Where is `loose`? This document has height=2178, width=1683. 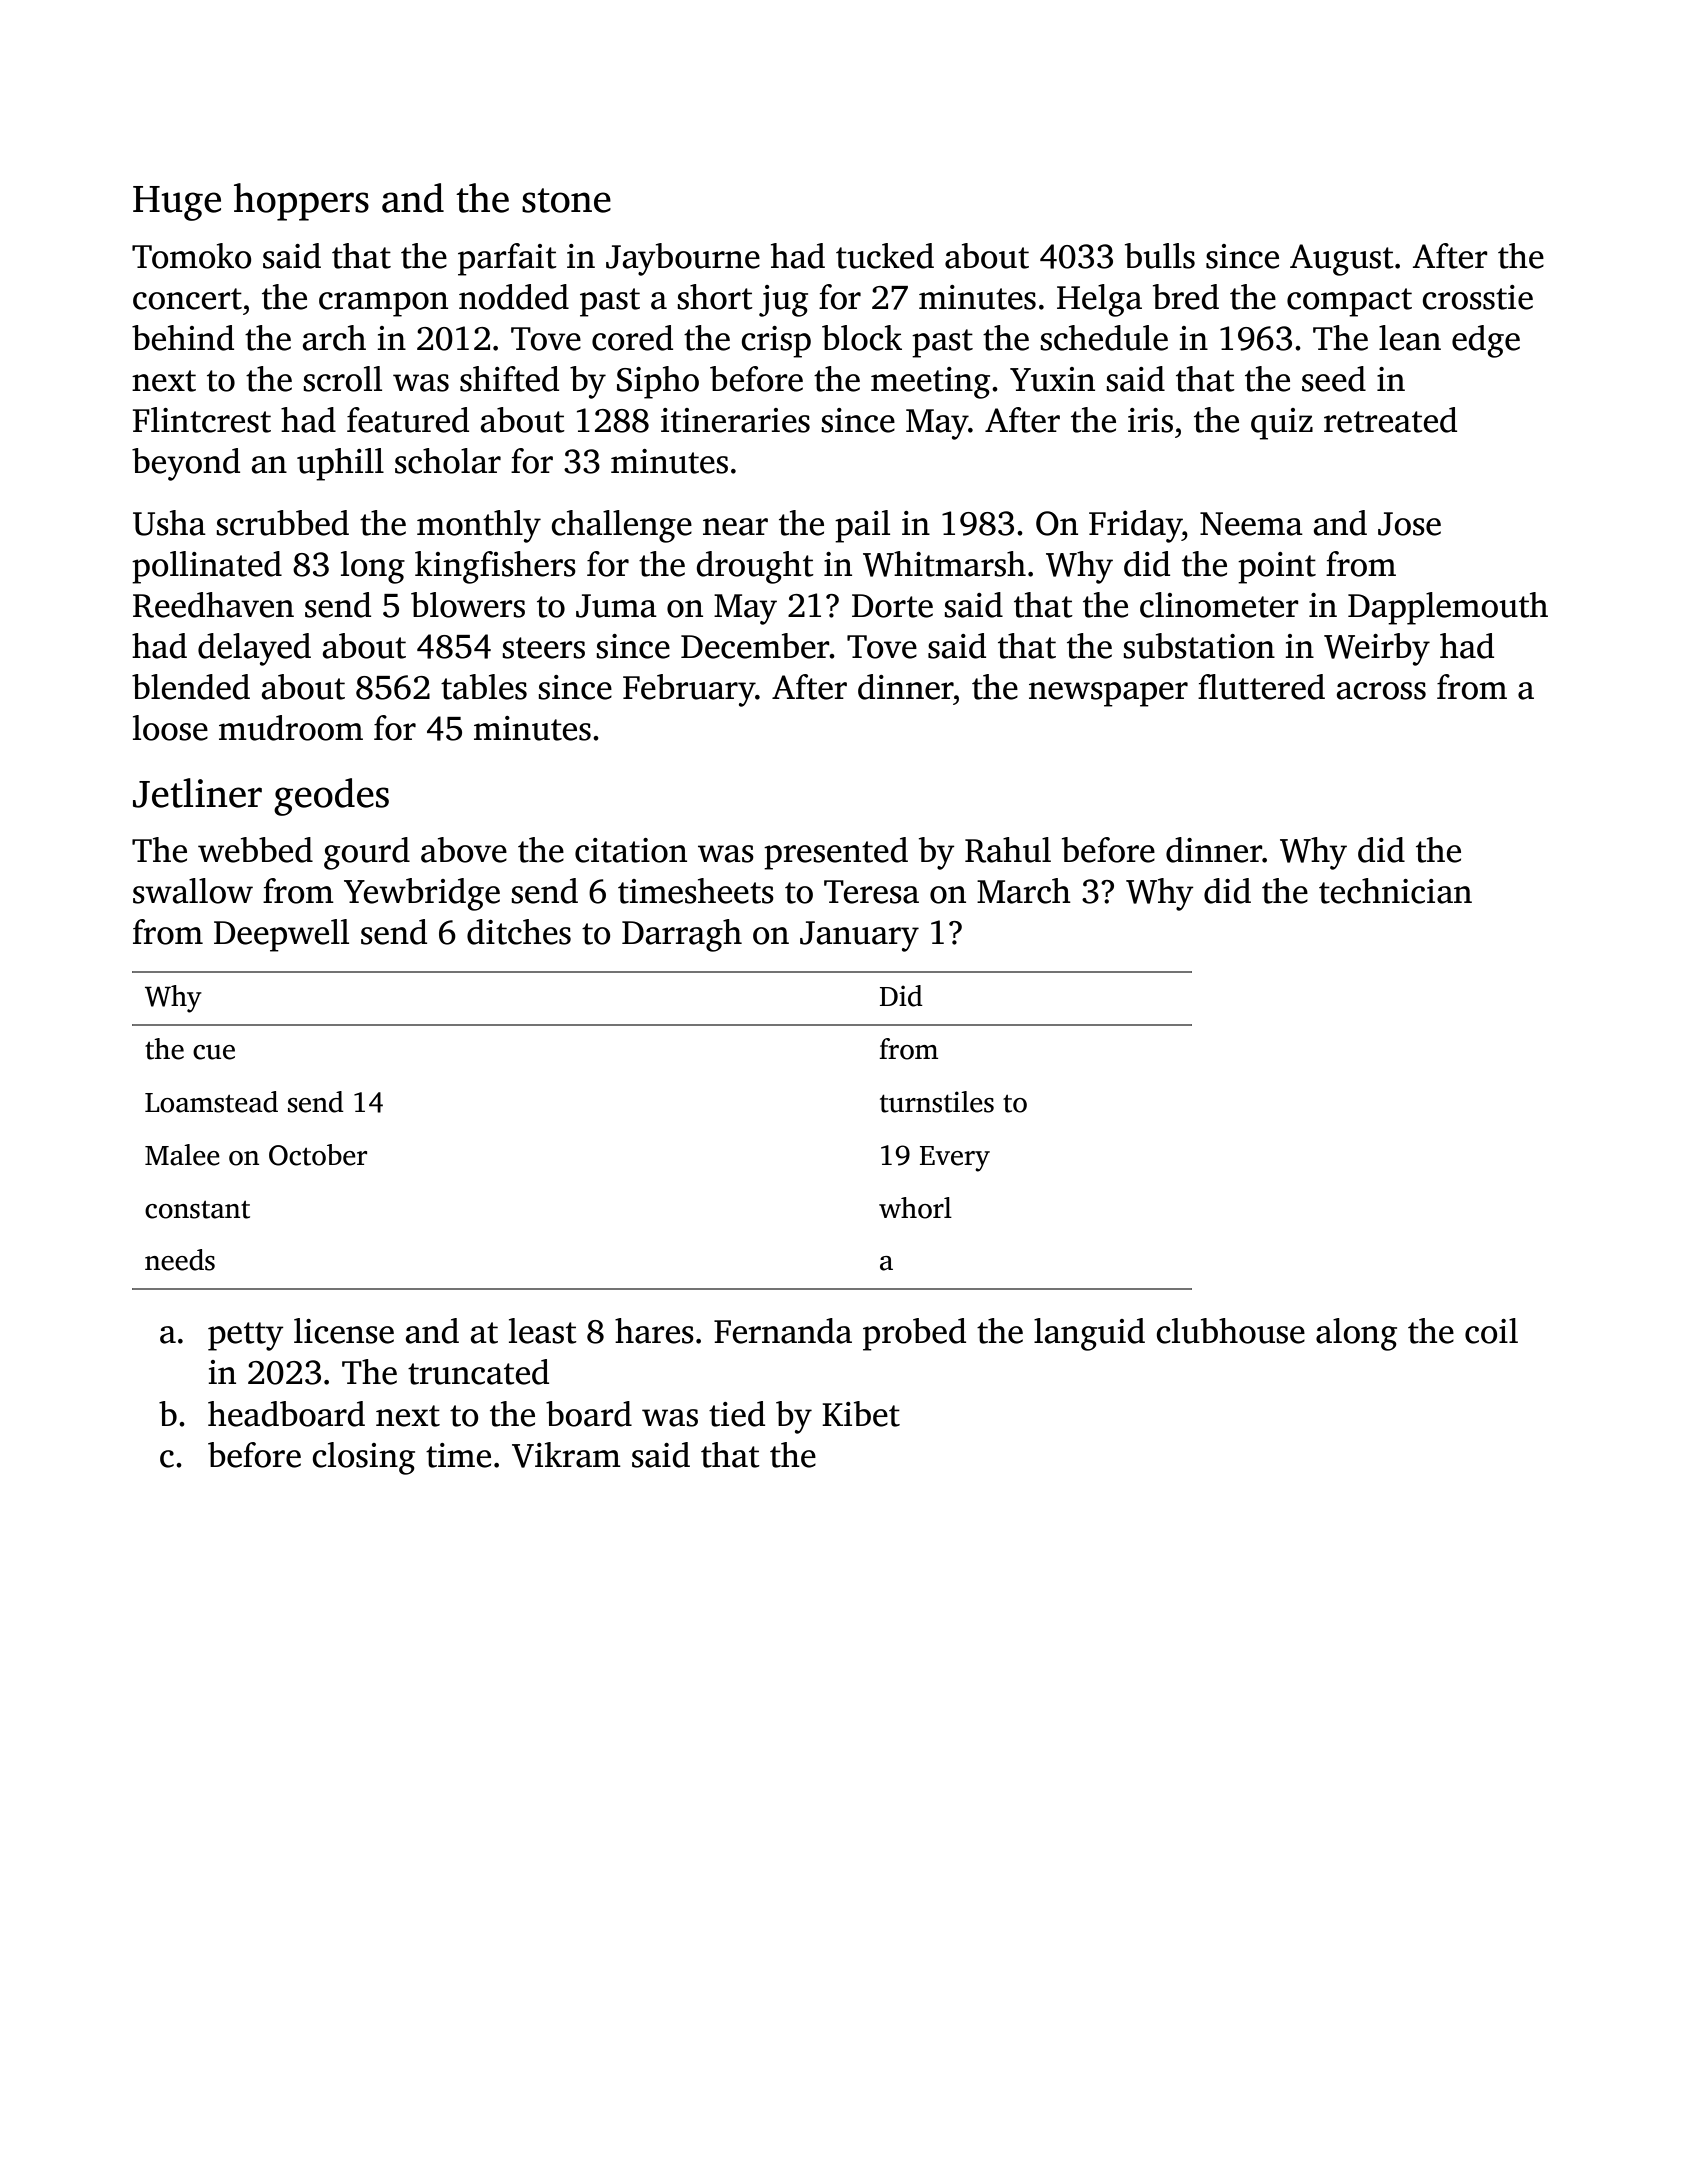 loose is located at coordinates (170, 728).
